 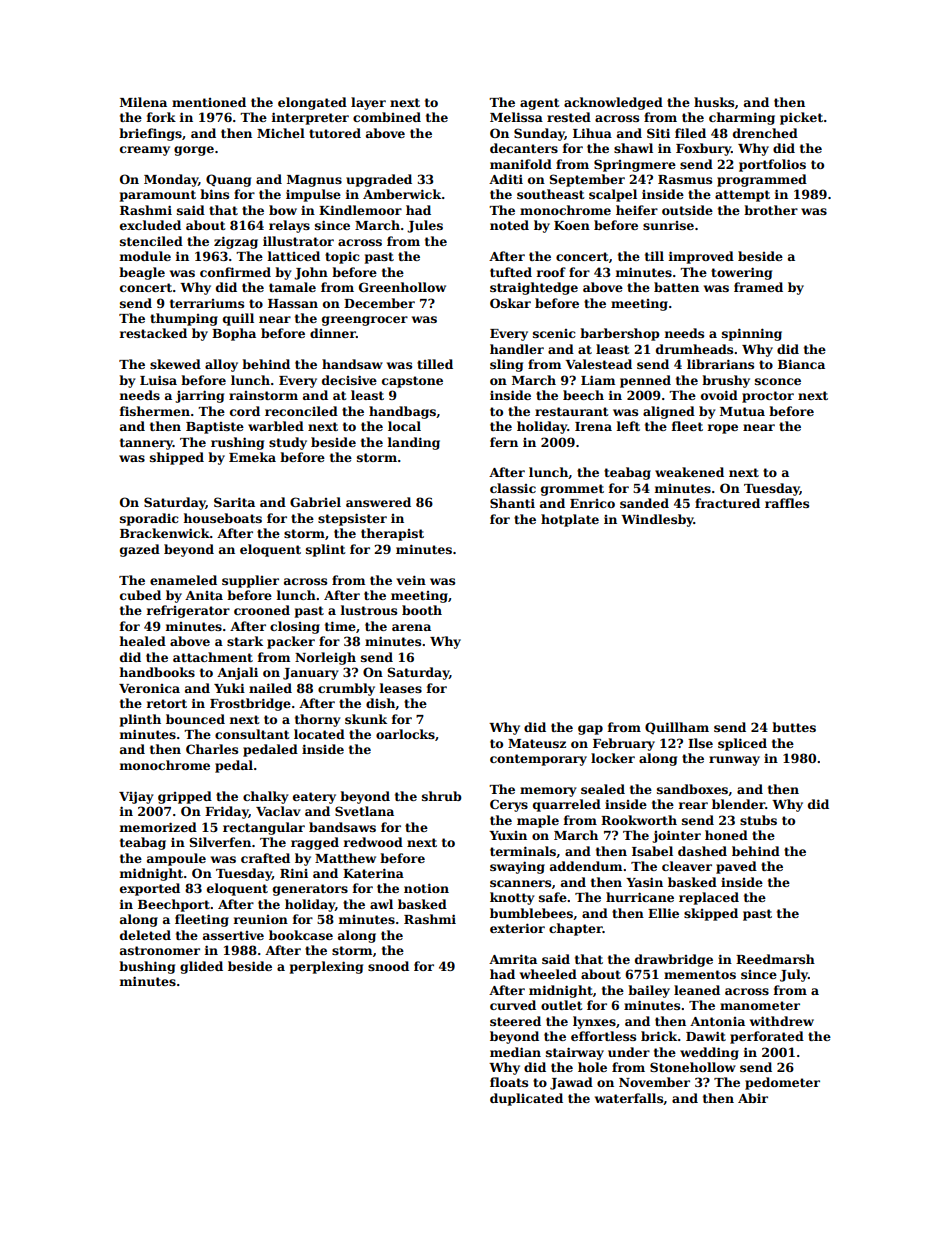 What do you see at coordinates (778, 381) in the screenshot?
I see `sconce` at bounding box center [778, 381].
